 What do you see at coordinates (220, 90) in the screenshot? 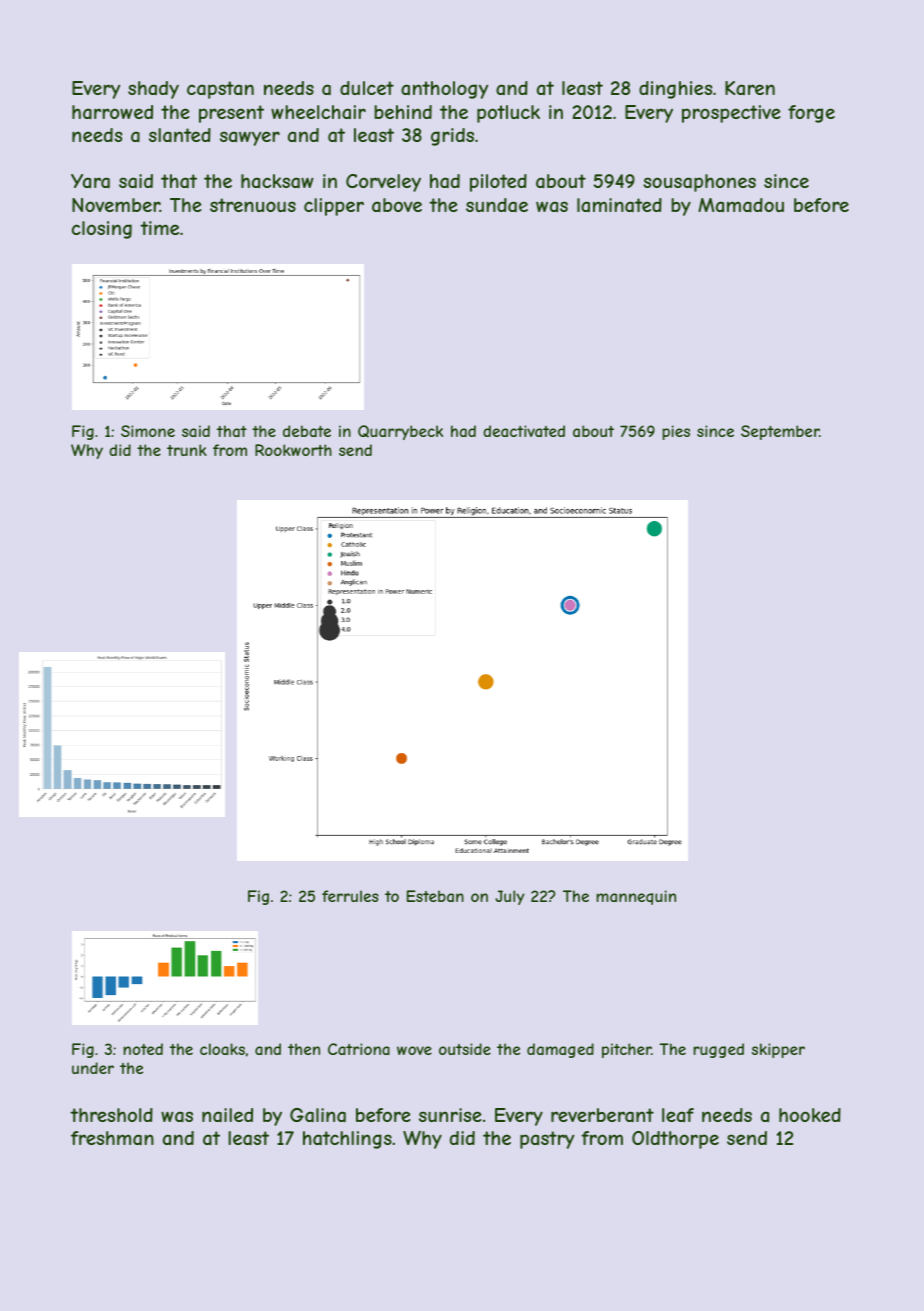
I see `capstan` at bounding box center [220, 90].
